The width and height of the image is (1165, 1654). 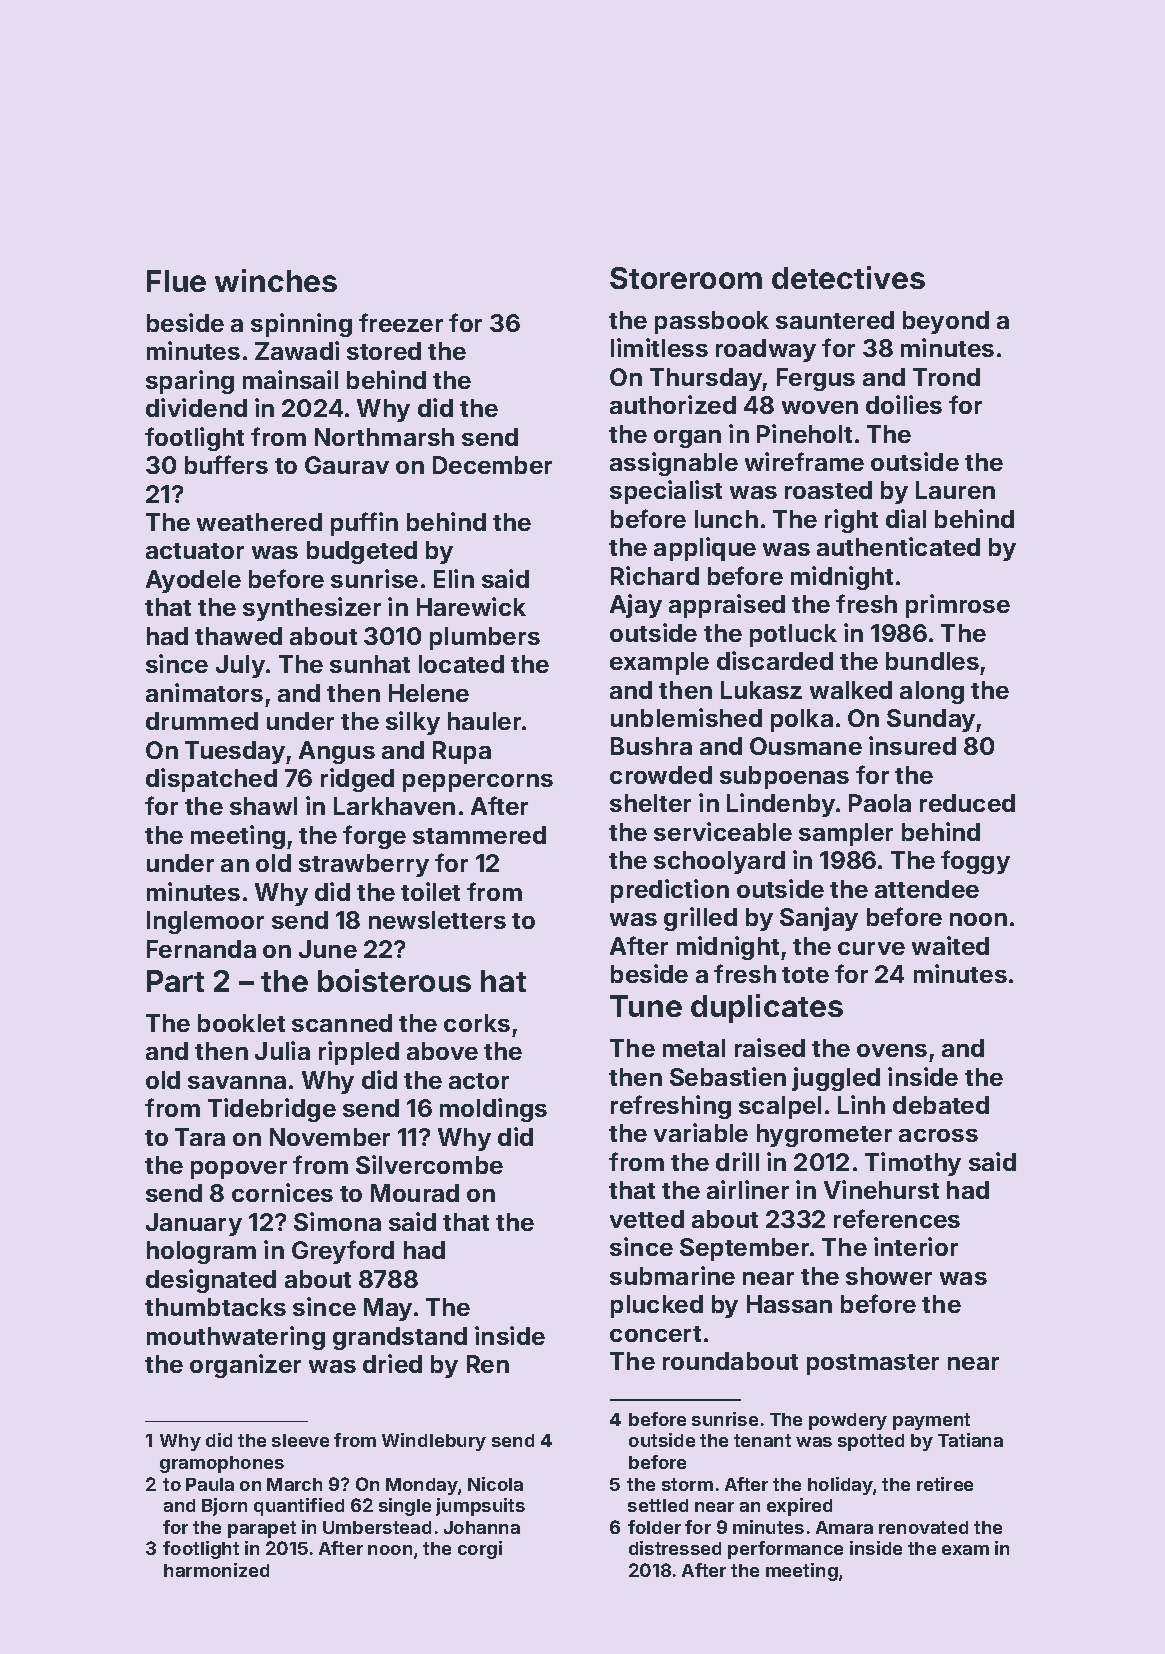 What do you see at coordinates (861, 1104) in the image?
I see `Linh` at bounding box center [861, 1104].
